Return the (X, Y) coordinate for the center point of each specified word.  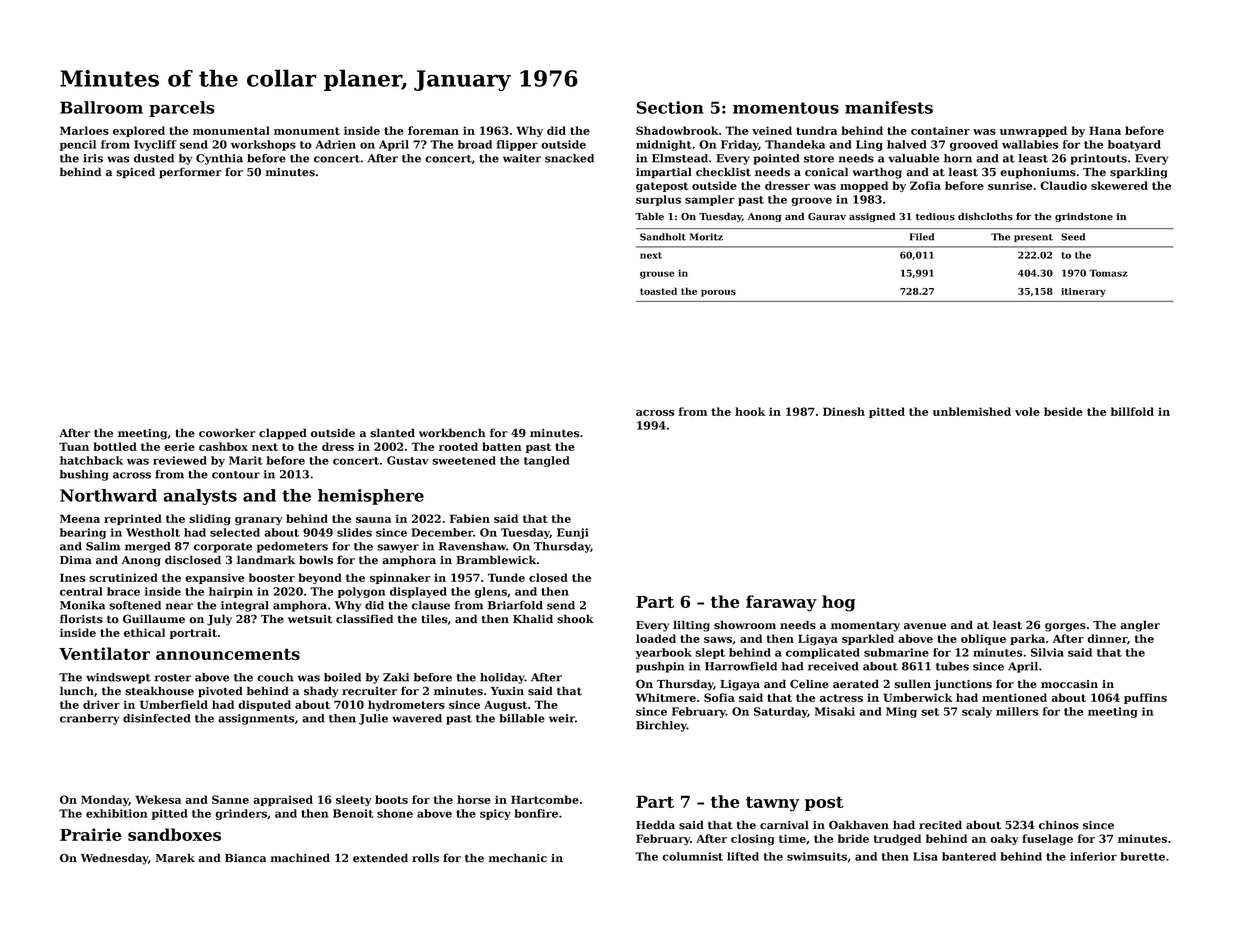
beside (1063, 411)
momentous (786, 108)
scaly (977, 712)
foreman (433, 130)
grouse (657, 275)
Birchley (661, 726)
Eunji (573, 533)
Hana (1105, 130)
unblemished (972, 411)
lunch (77, 691)
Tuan (74, 446)
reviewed (180, 460)
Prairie (90, 834)
